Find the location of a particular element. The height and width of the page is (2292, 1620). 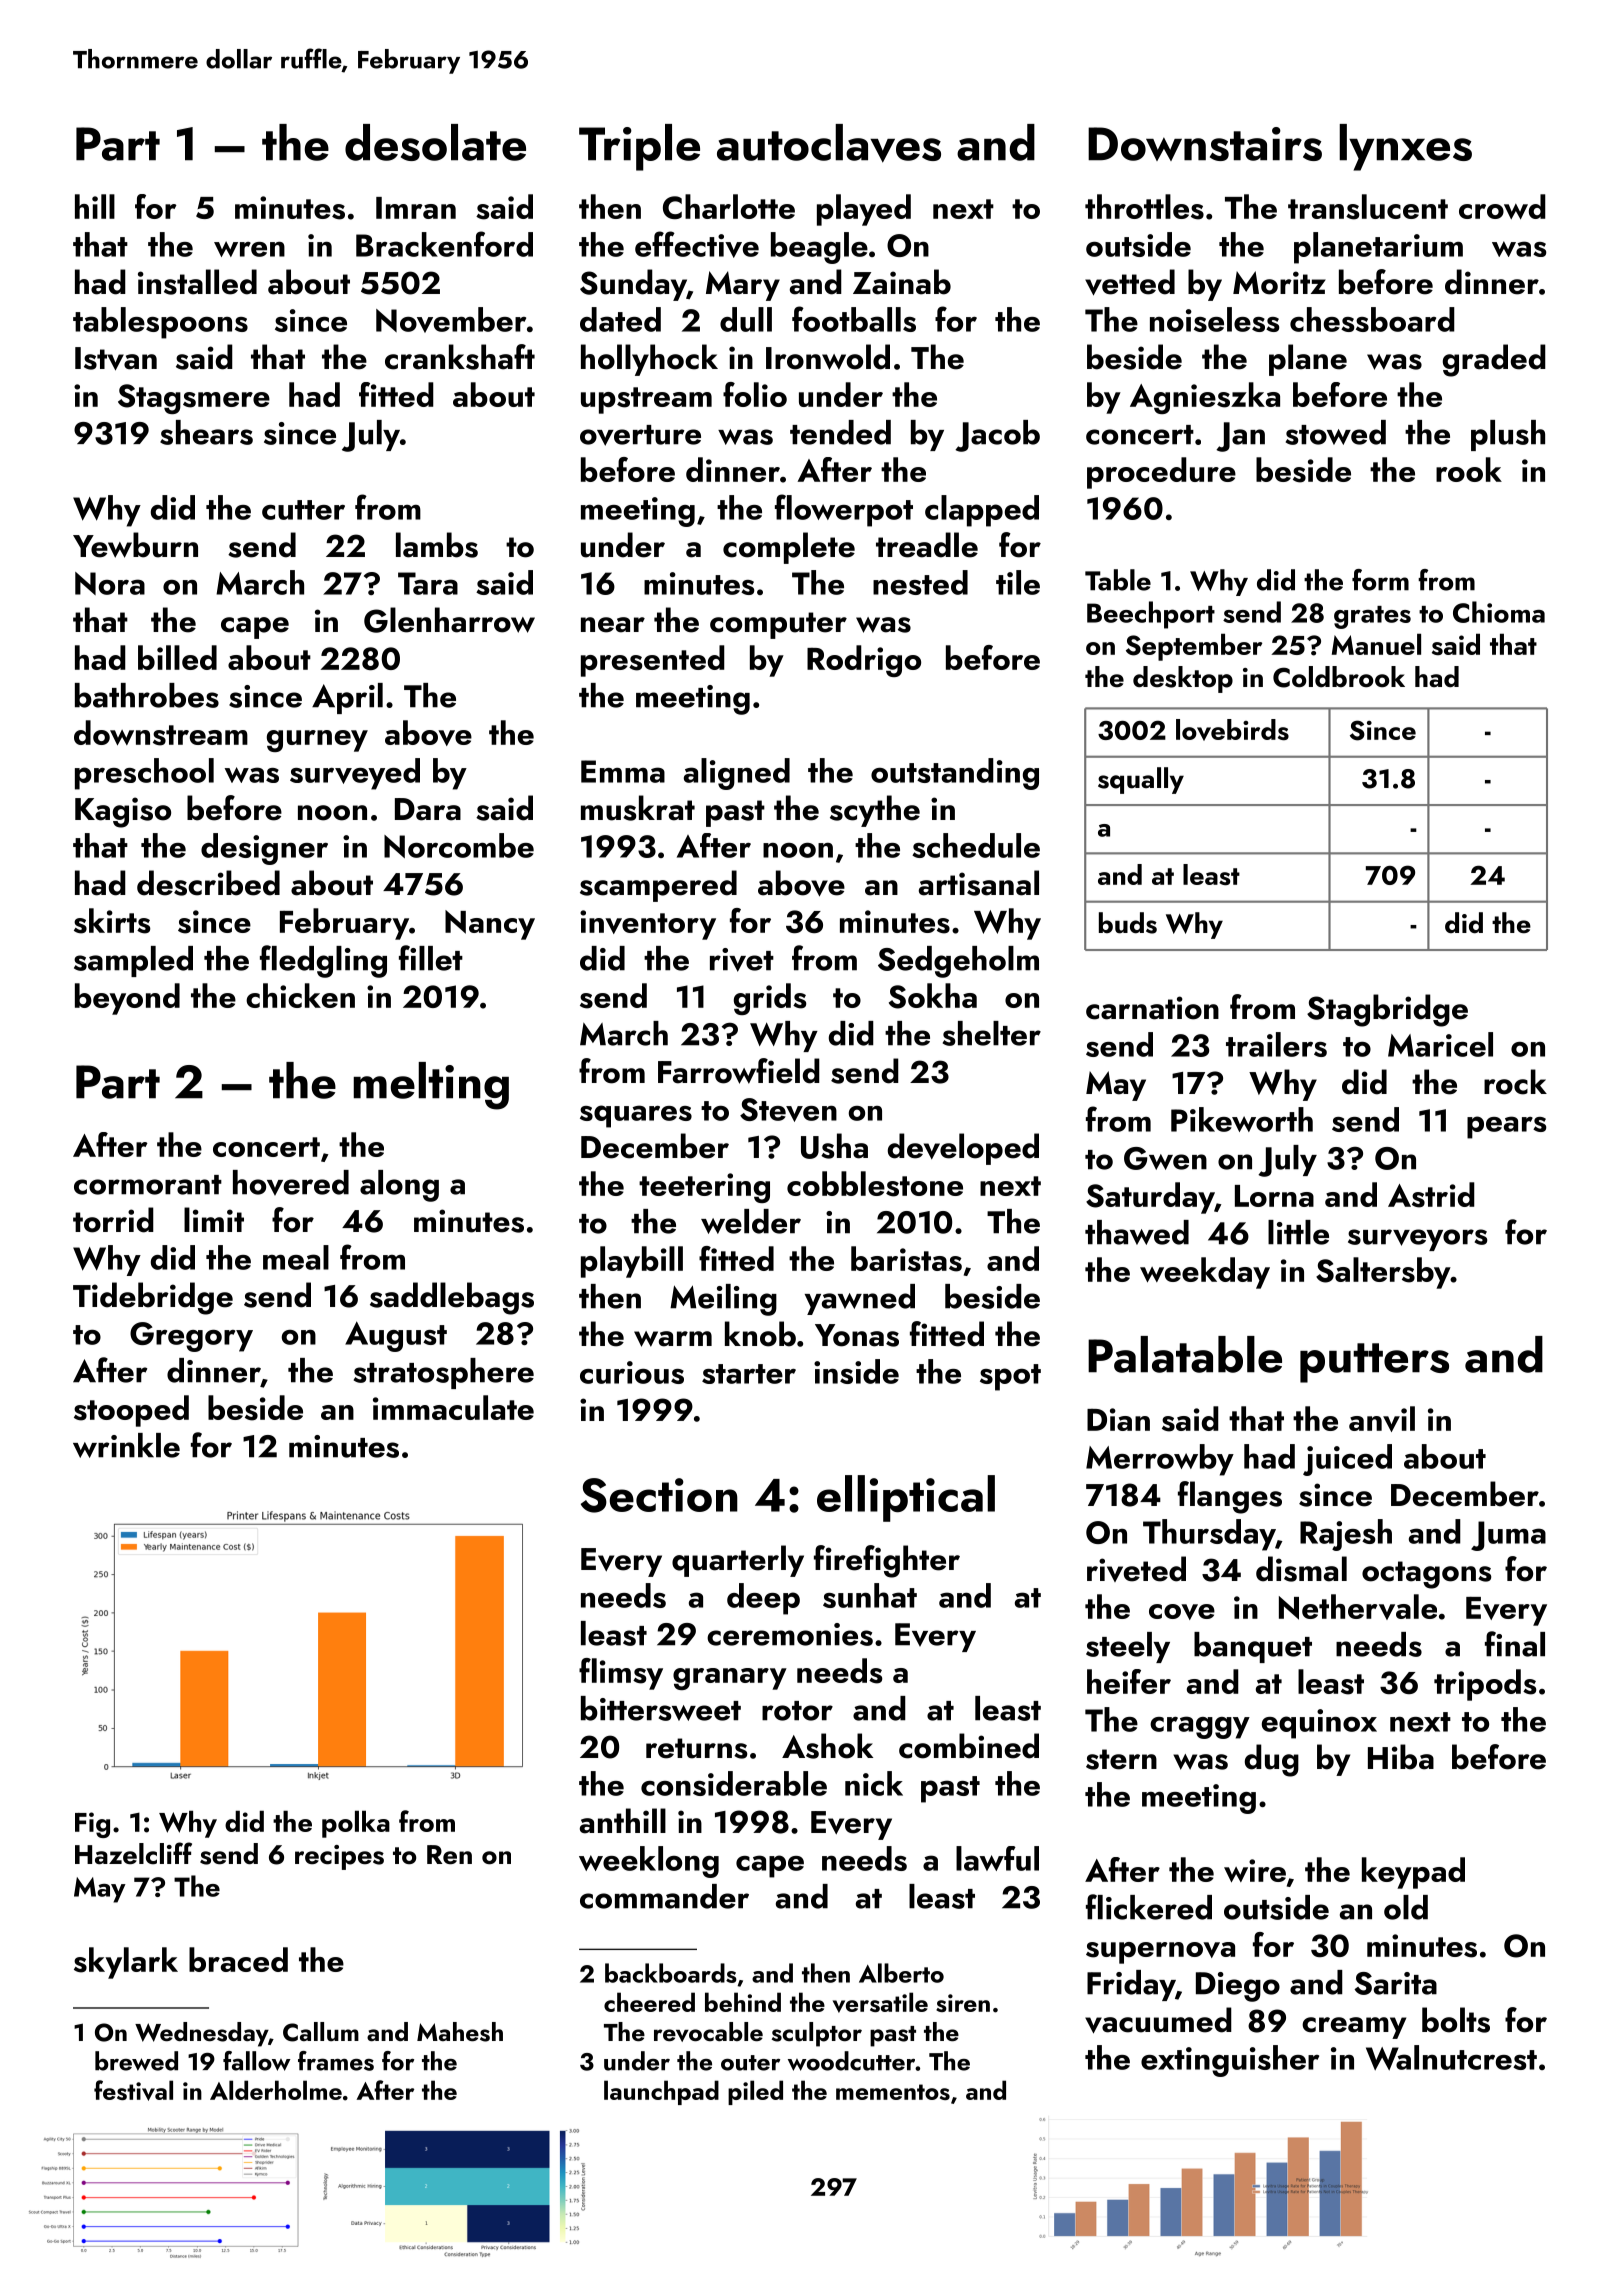

Mahesh is located at coordinates (460, 2032).
